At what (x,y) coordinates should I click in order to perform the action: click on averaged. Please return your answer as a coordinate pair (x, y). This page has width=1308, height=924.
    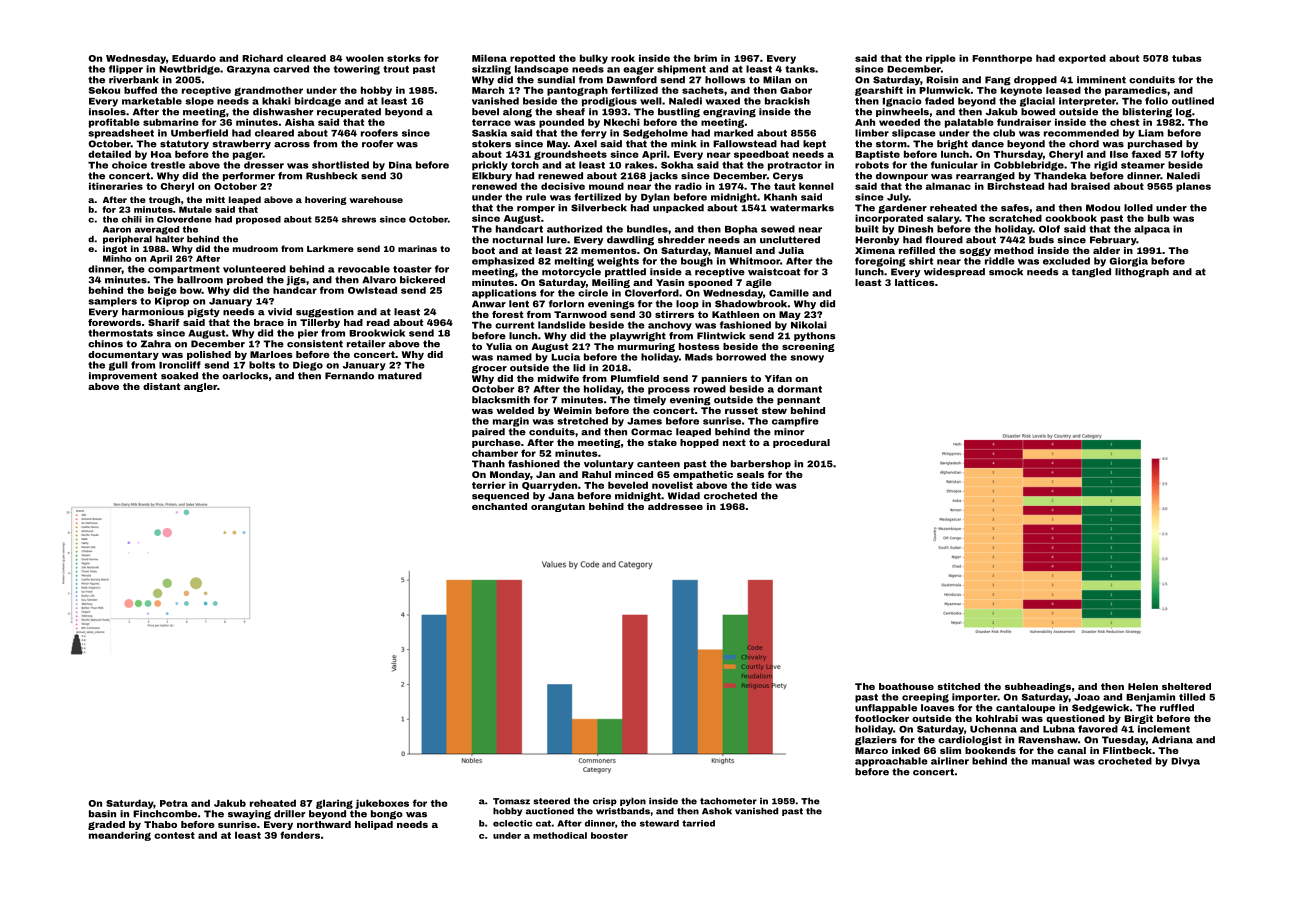
    Looking at the image, I should click on (157, 230).
